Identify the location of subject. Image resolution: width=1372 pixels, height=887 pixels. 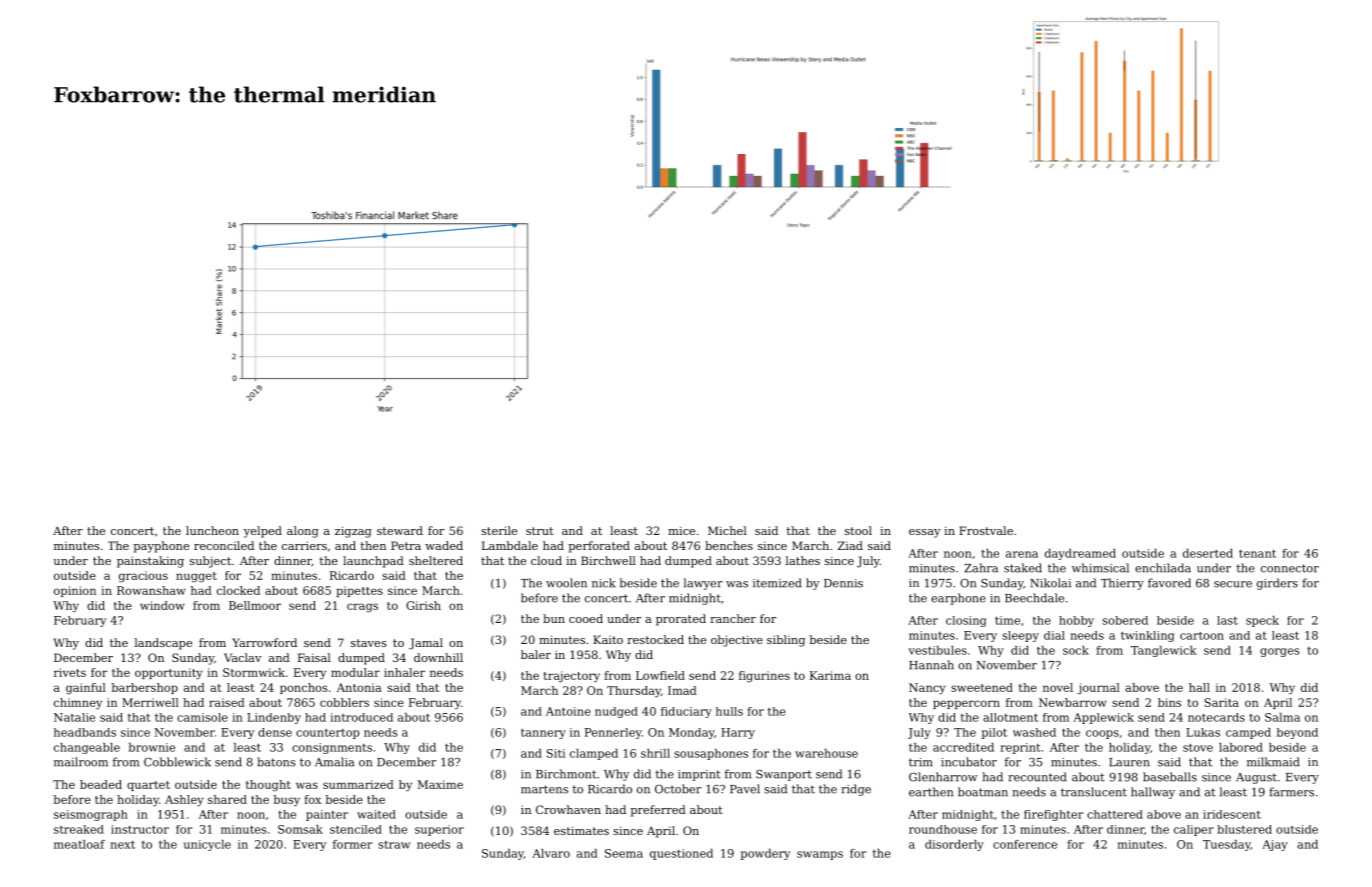
(210, 562).
